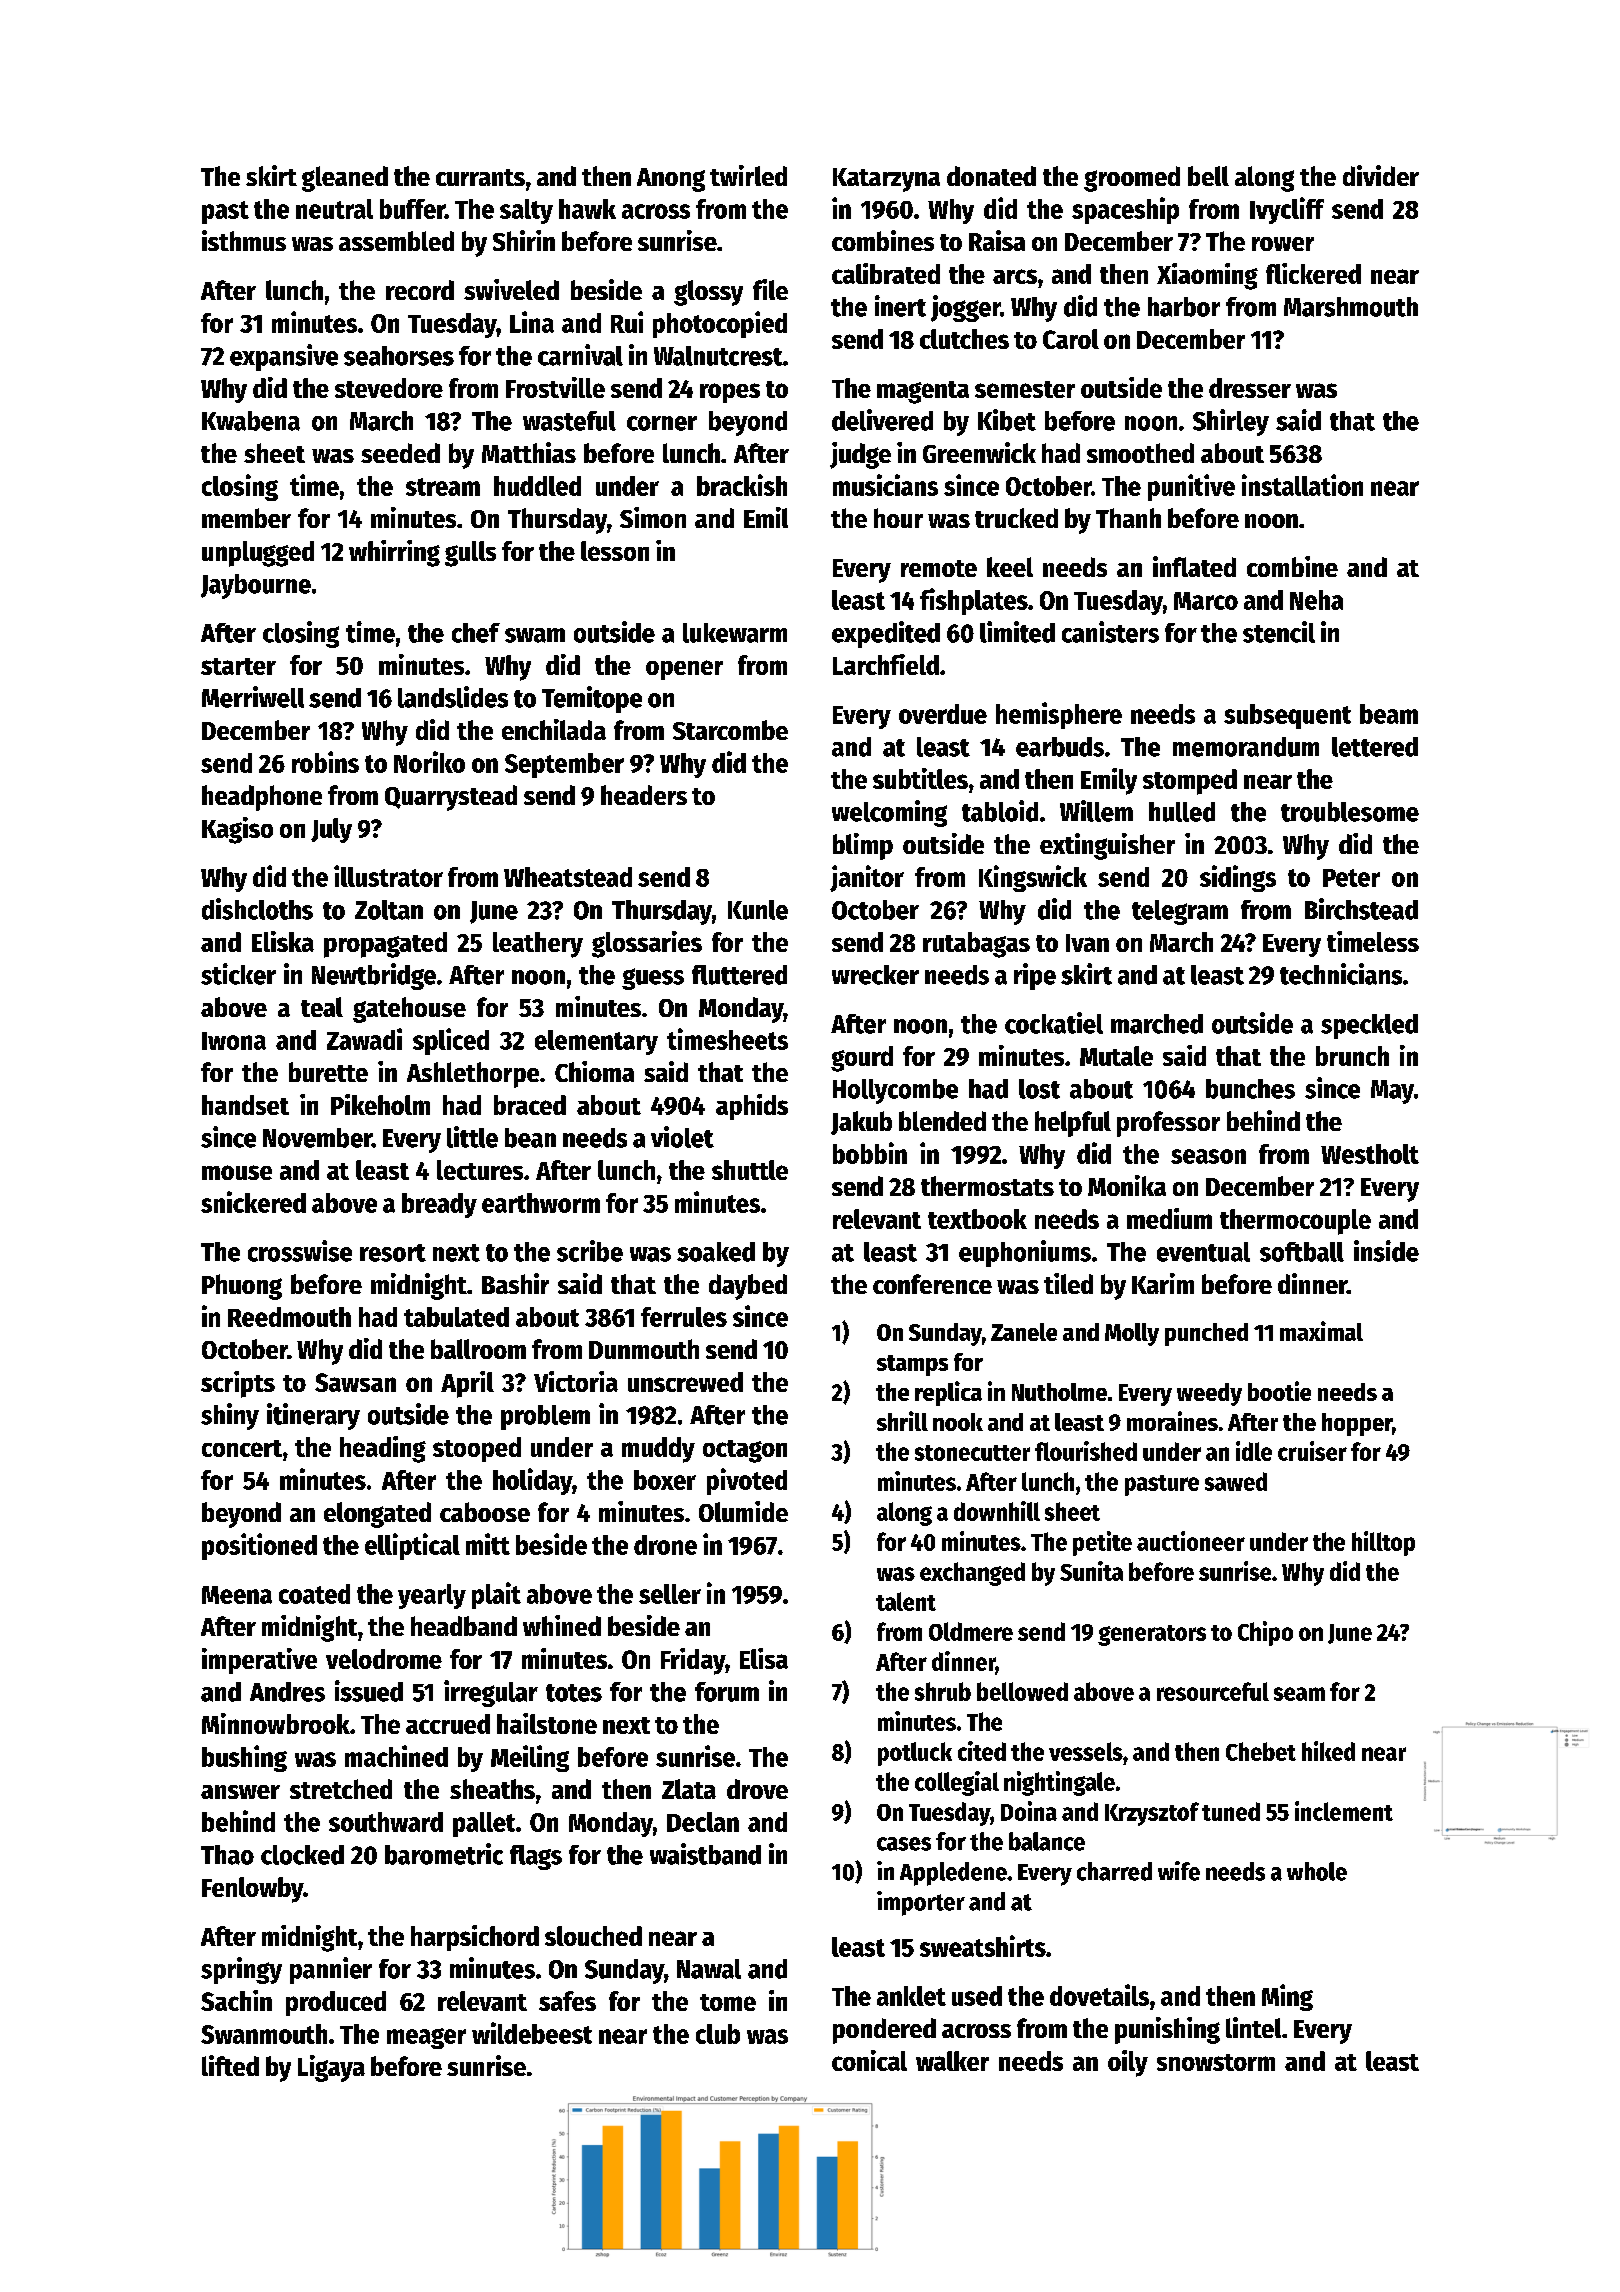 The image size is (1620, 2292). I want to click on ballroom, so click(478, 1349).
